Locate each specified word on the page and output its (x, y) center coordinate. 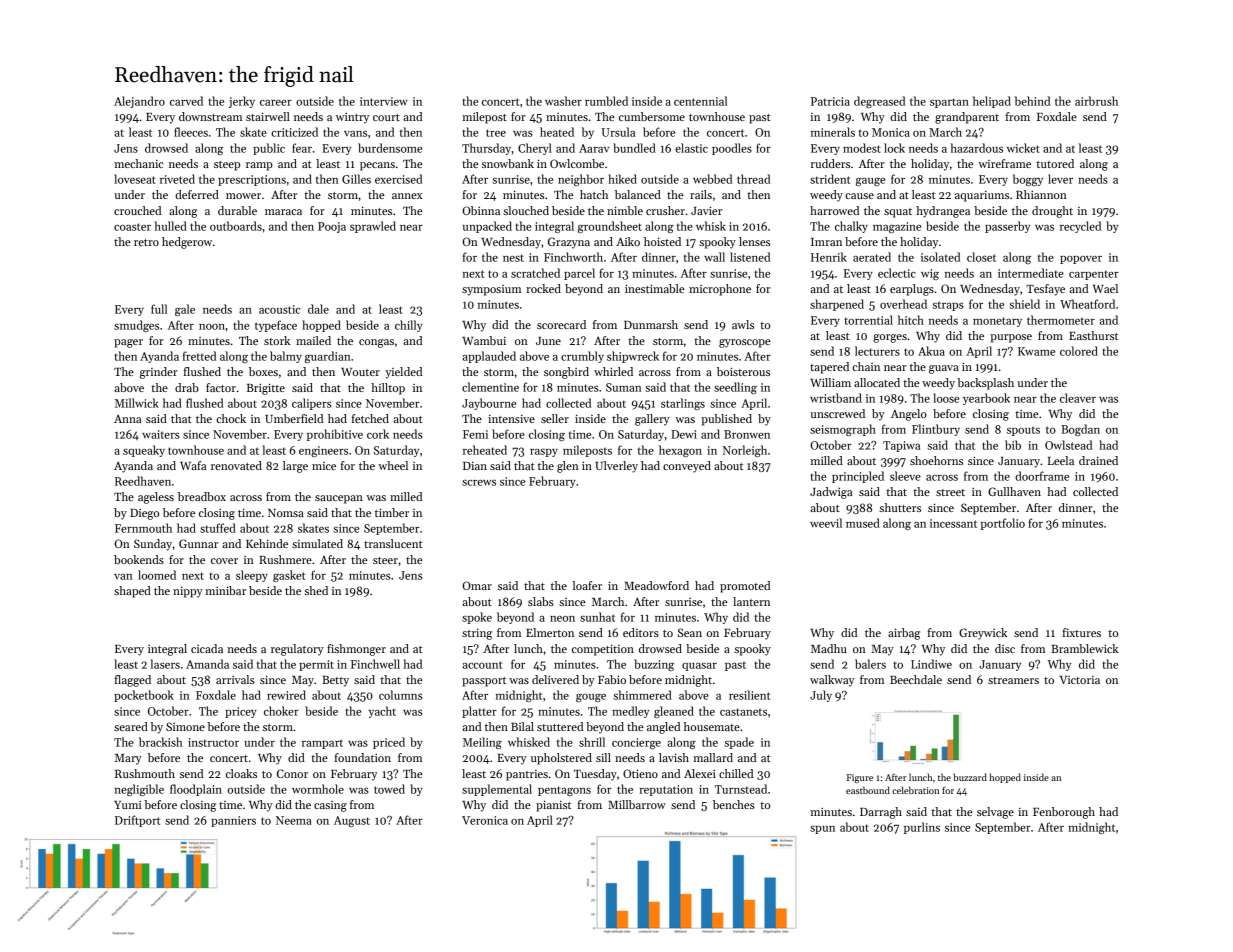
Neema (294, 820)
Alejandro (139, 102)
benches (734, 804)
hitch (911, 320)
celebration (915, 790)
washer (563, 101)
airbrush (1096, 101)
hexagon (680, 451)
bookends (139, 559)
